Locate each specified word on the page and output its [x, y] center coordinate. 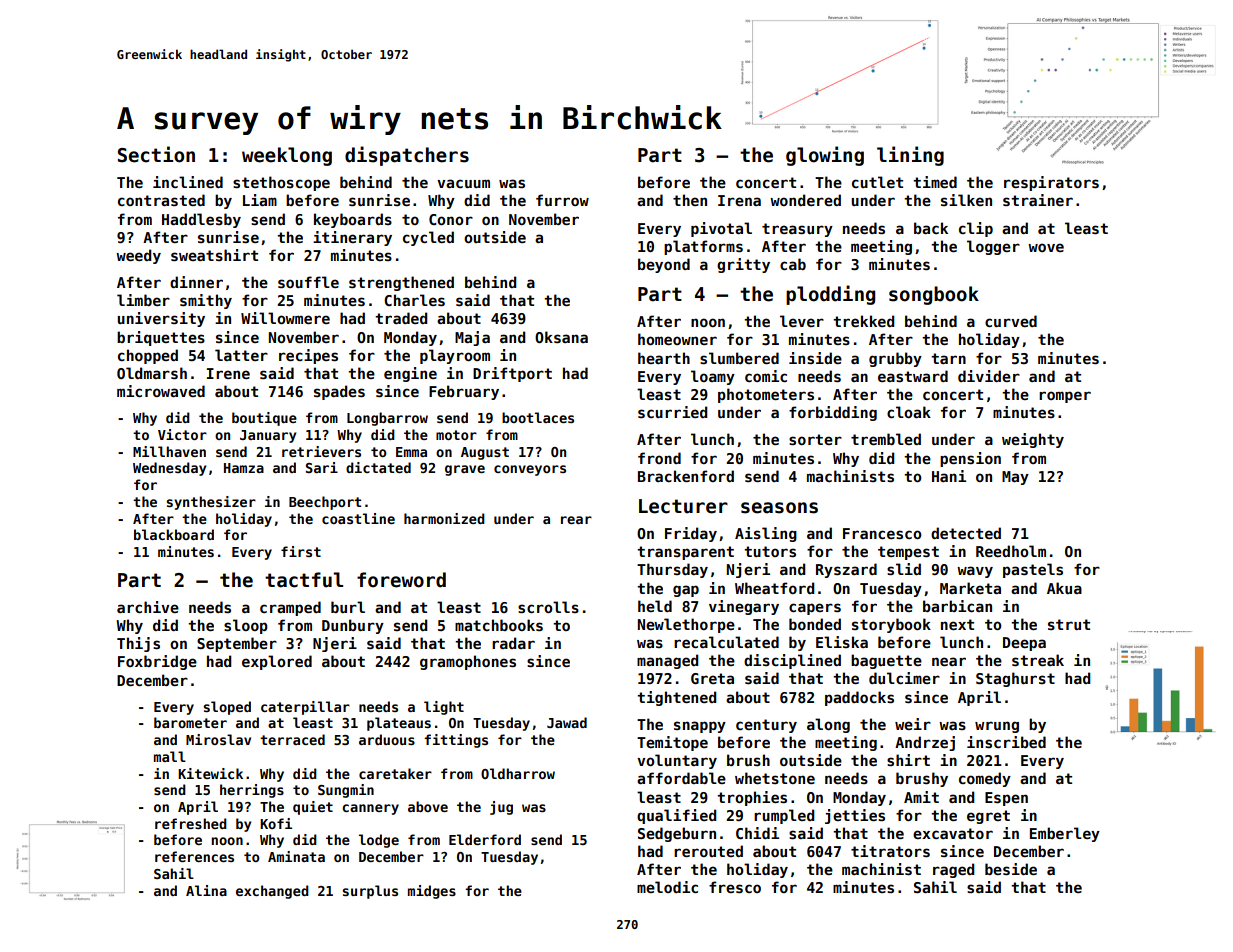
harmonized [444, 518]
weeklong [287, 156]
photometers [766, 395]
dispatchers [407, 156]
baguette [886, 661]
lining [910, 156]
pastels [1033, 570]
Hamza [244, 468]
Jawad [567, 722]
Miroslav [218, 739]
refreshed [191, 823]
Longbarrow [387, 419]
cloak [909, 412]
